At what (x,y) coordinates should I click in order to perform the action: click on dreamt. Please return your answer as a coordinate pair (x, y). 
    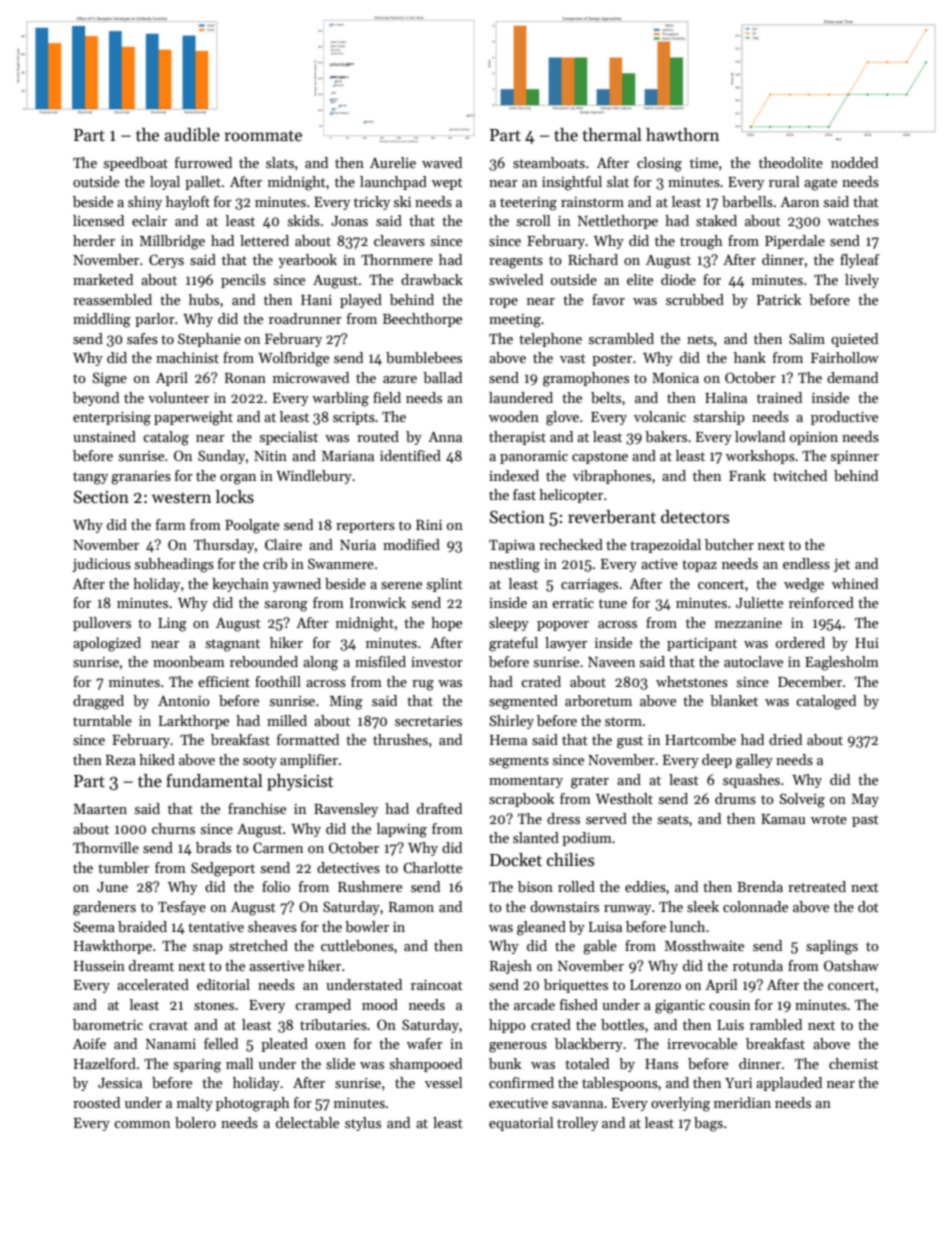
    Looking at the image, I should click on (151, 965).
